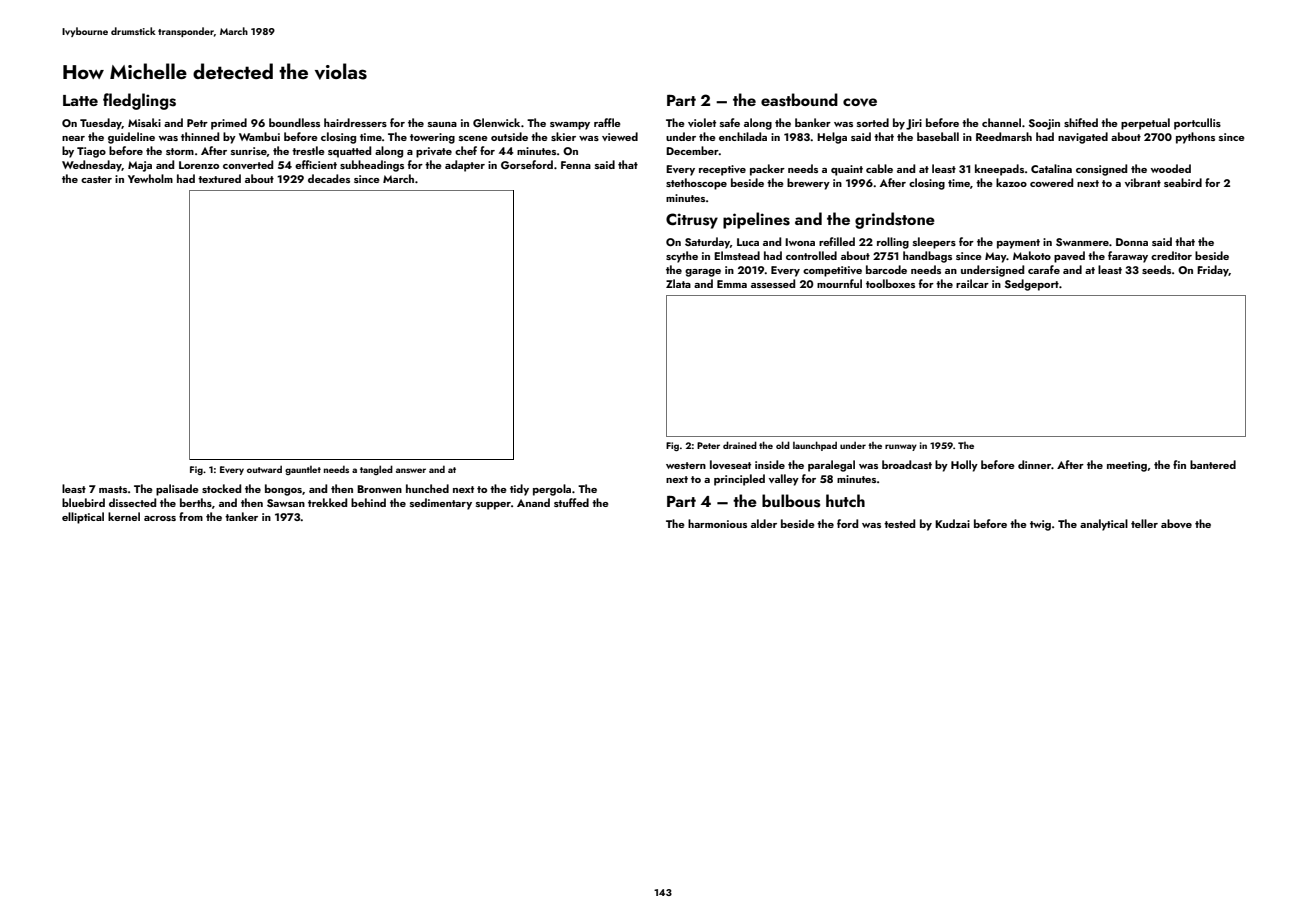  I want to click on textured, so click(219, 178).
